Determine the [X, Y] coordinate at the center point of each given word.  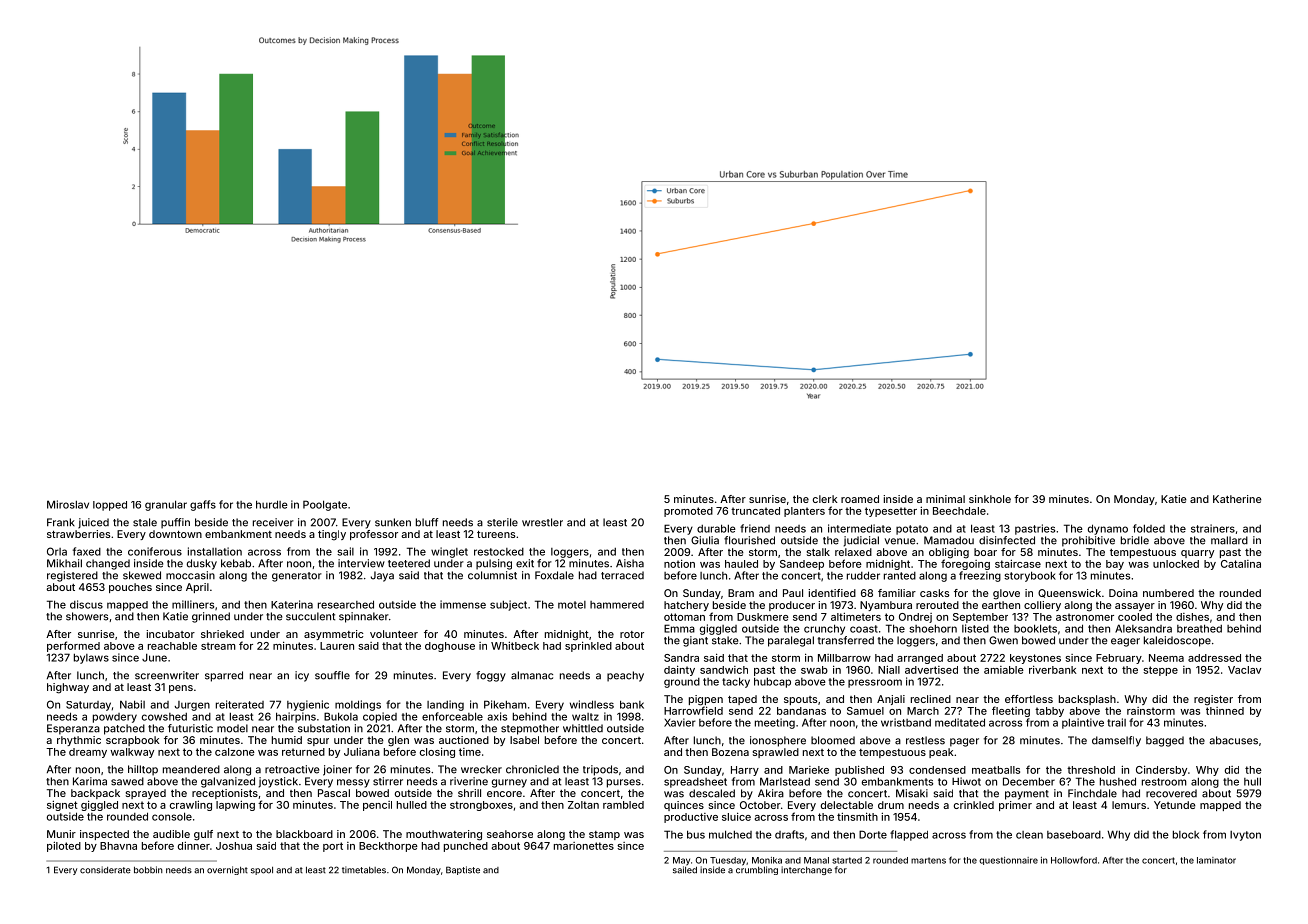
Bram [741, 593]
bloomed [833, 740]
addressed [1214, 658]
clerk [825, 499]
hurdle [272, 504]
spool [262, 871]
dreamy [88, 753]
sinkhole [990, 499]
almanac [532, 675]
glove [1006, 594]
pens [181, 689]
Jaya [382, 576]
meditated [960, 722]
